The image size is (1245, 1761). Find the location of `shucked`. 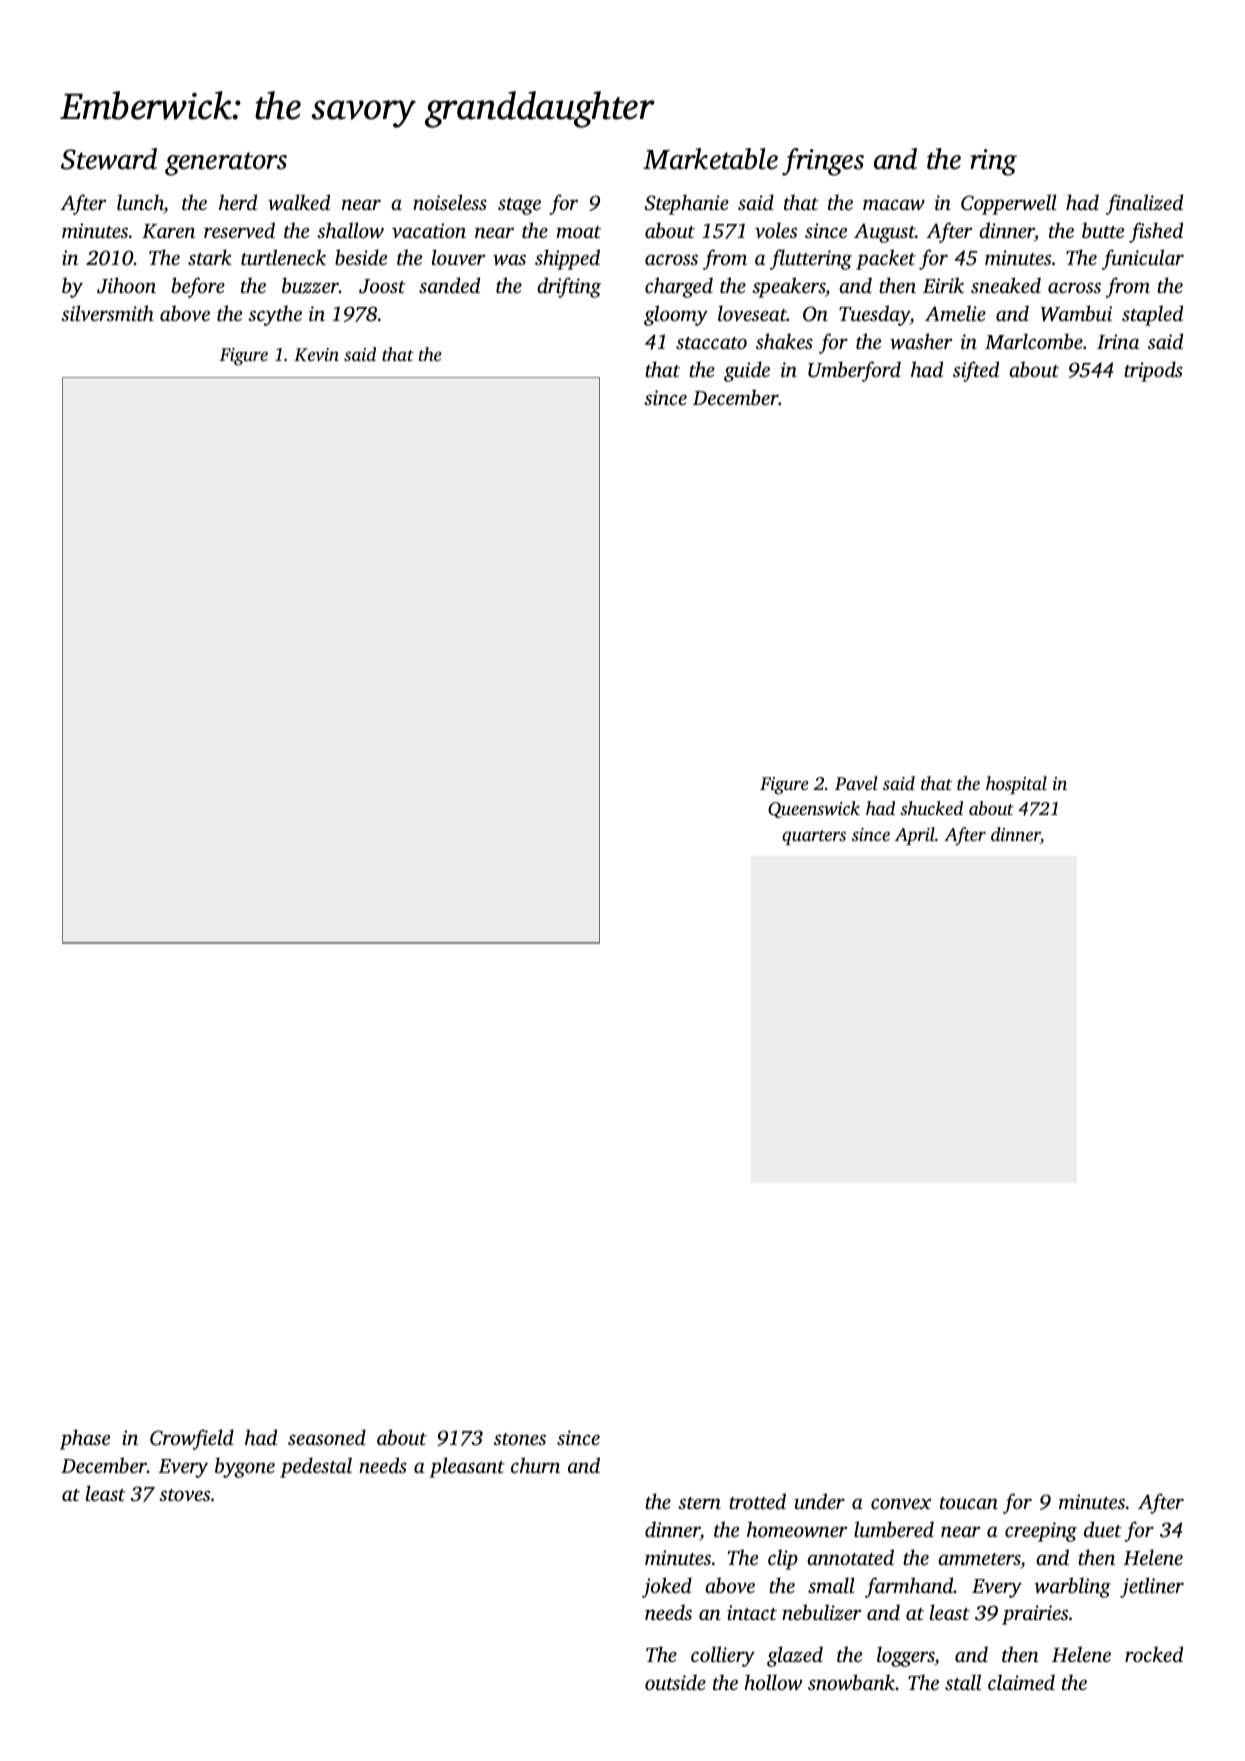

shucked is located at coordinates (931, 808).
